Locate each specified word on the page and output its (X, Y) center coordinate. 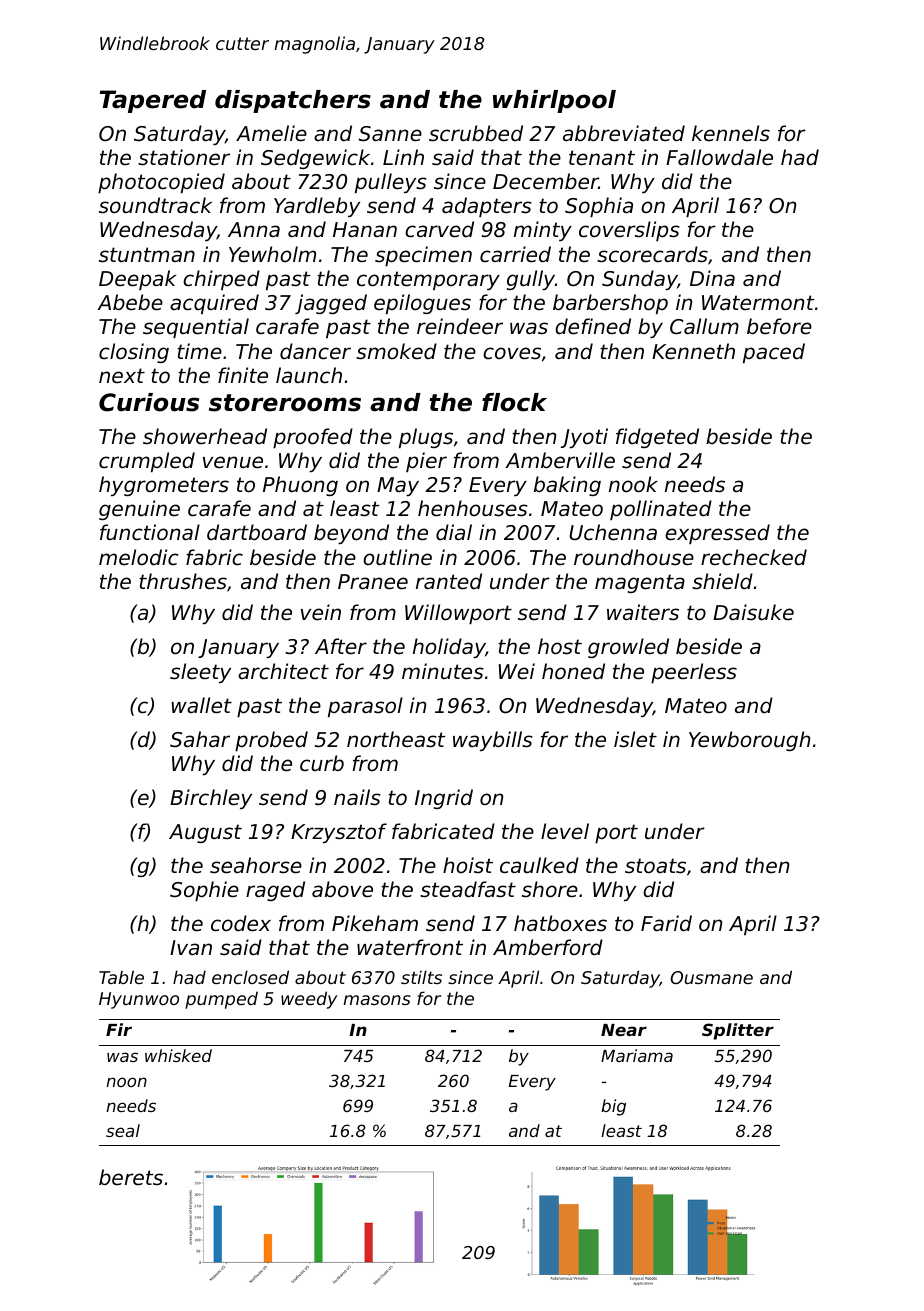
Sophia (599, 207)
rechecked (754, 557)
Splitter (738, 1031)
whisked (178, 1055)
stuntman (147, 255)
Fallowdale (719, 157)
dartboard (257, 532)
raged (275, 891)
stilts (421, 977)
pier (426, 462)
